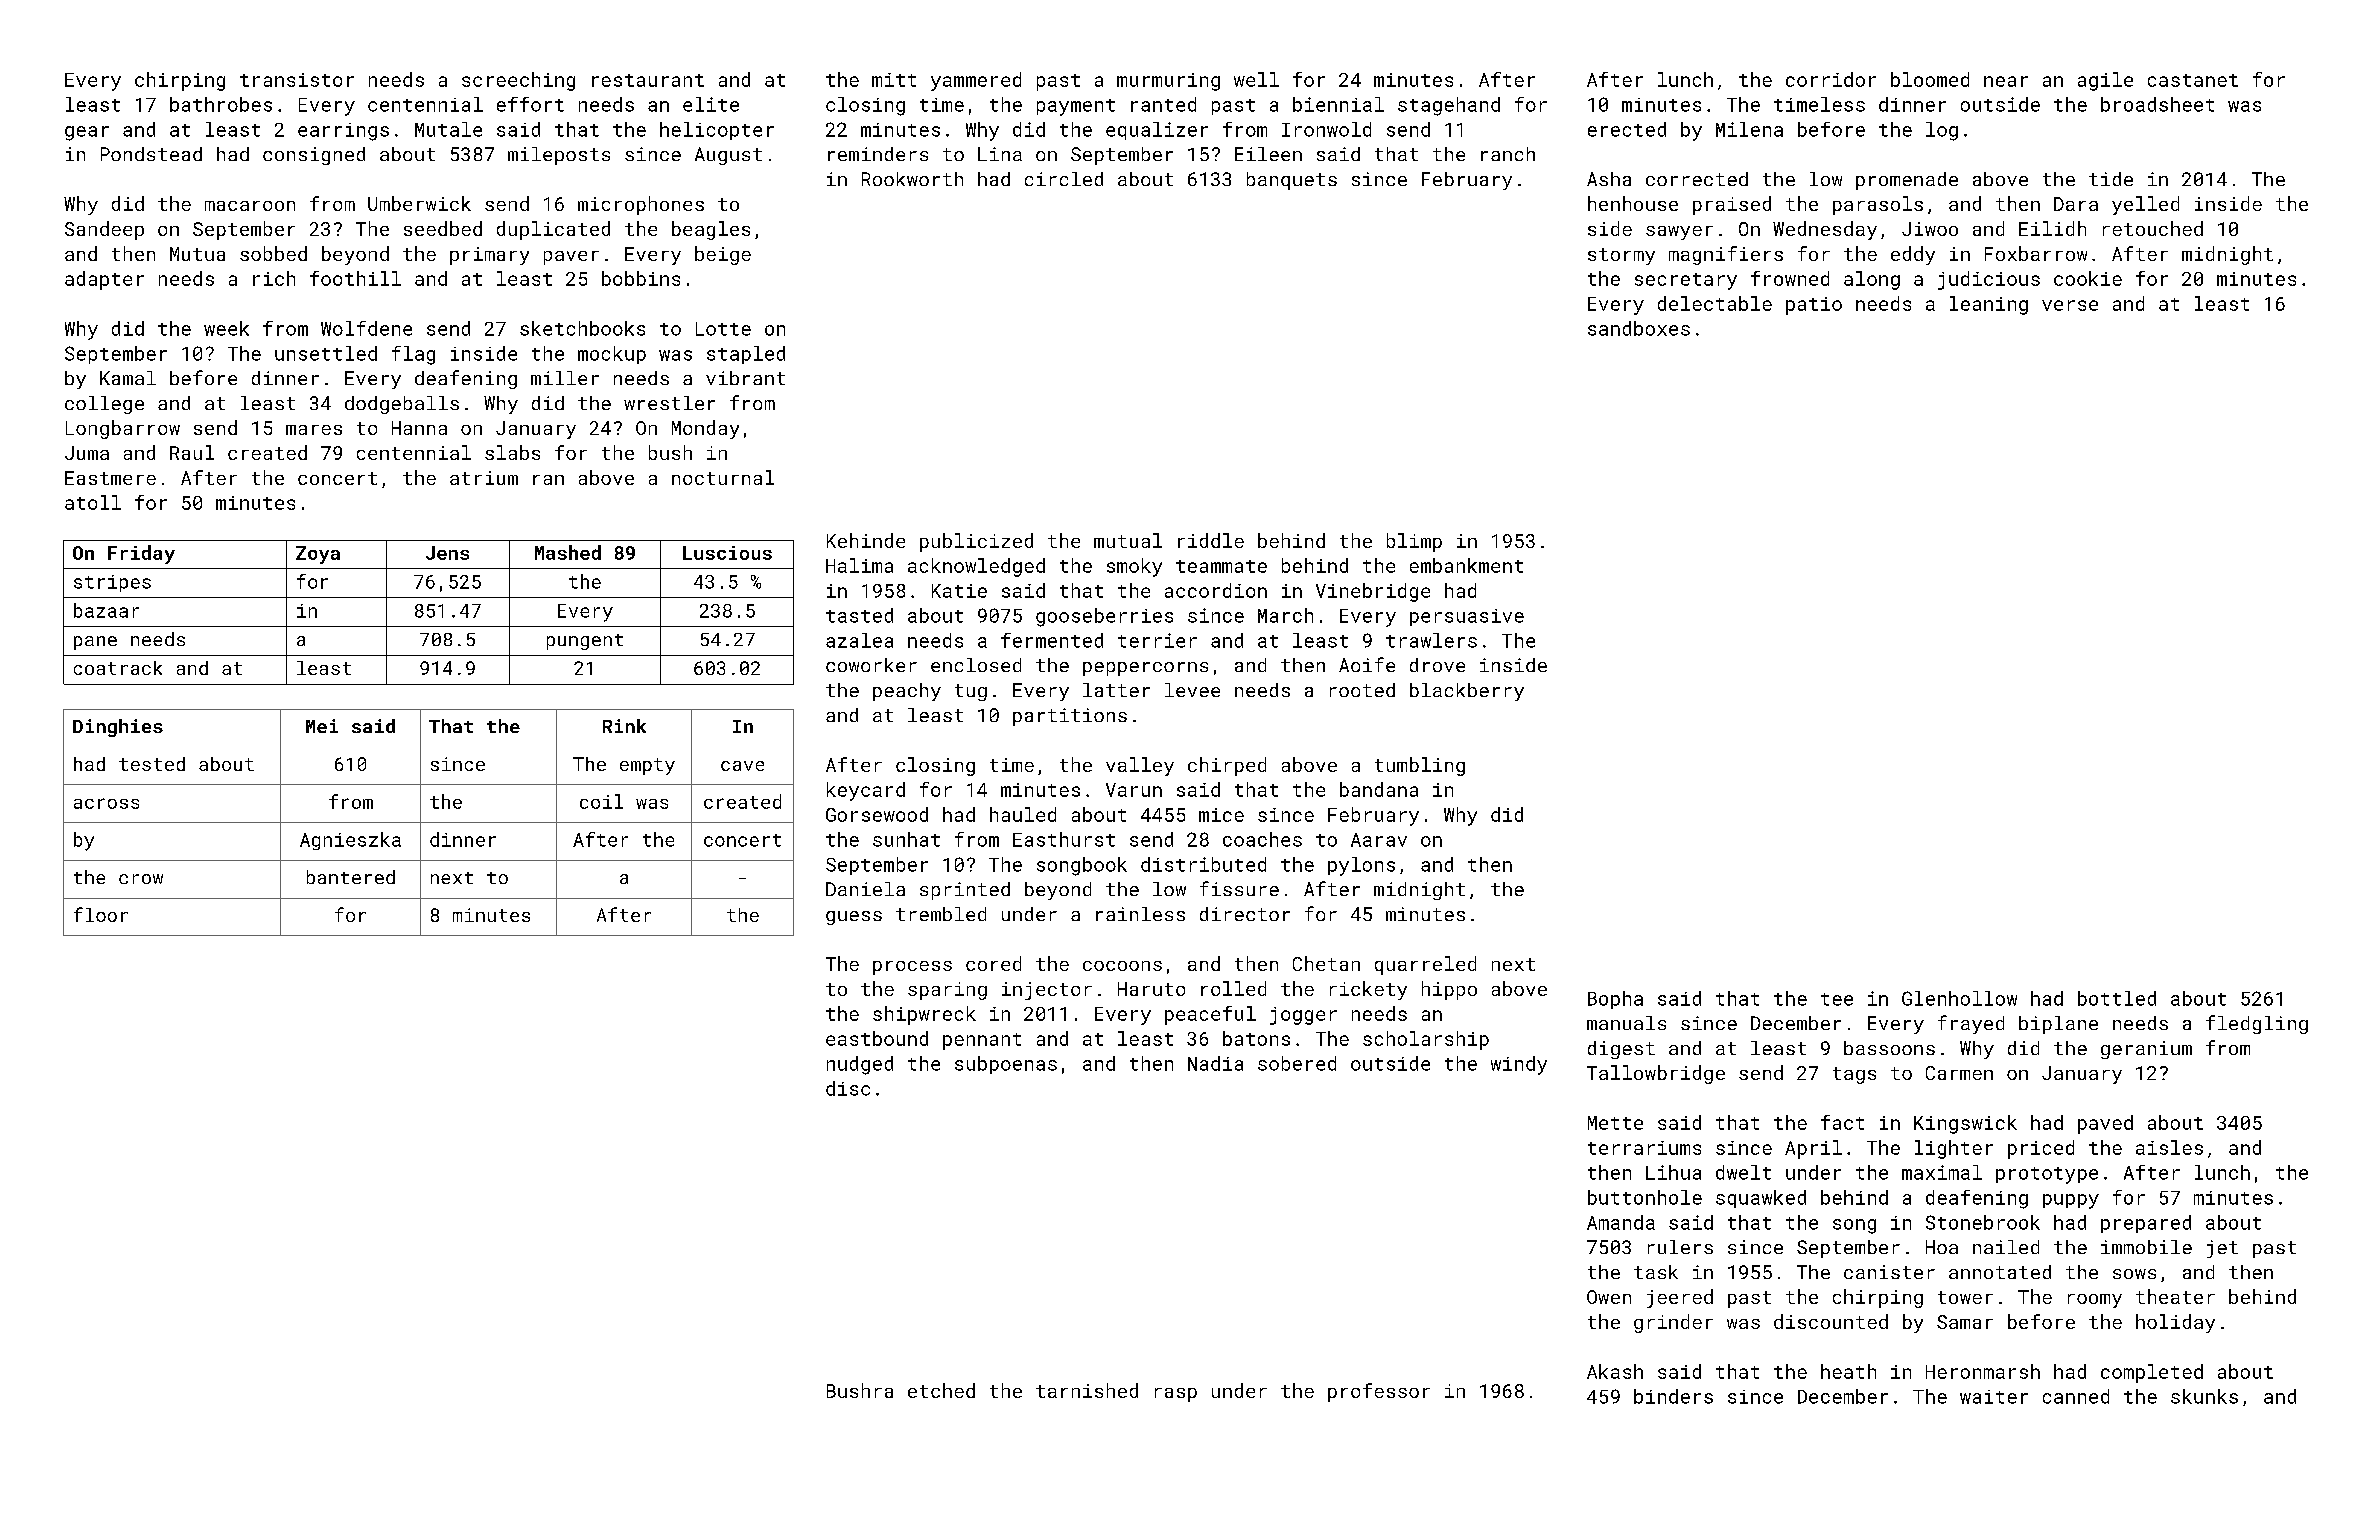  Describe the element at coordinates (1467, 692) in the page. I see `blackberry` at that location.
